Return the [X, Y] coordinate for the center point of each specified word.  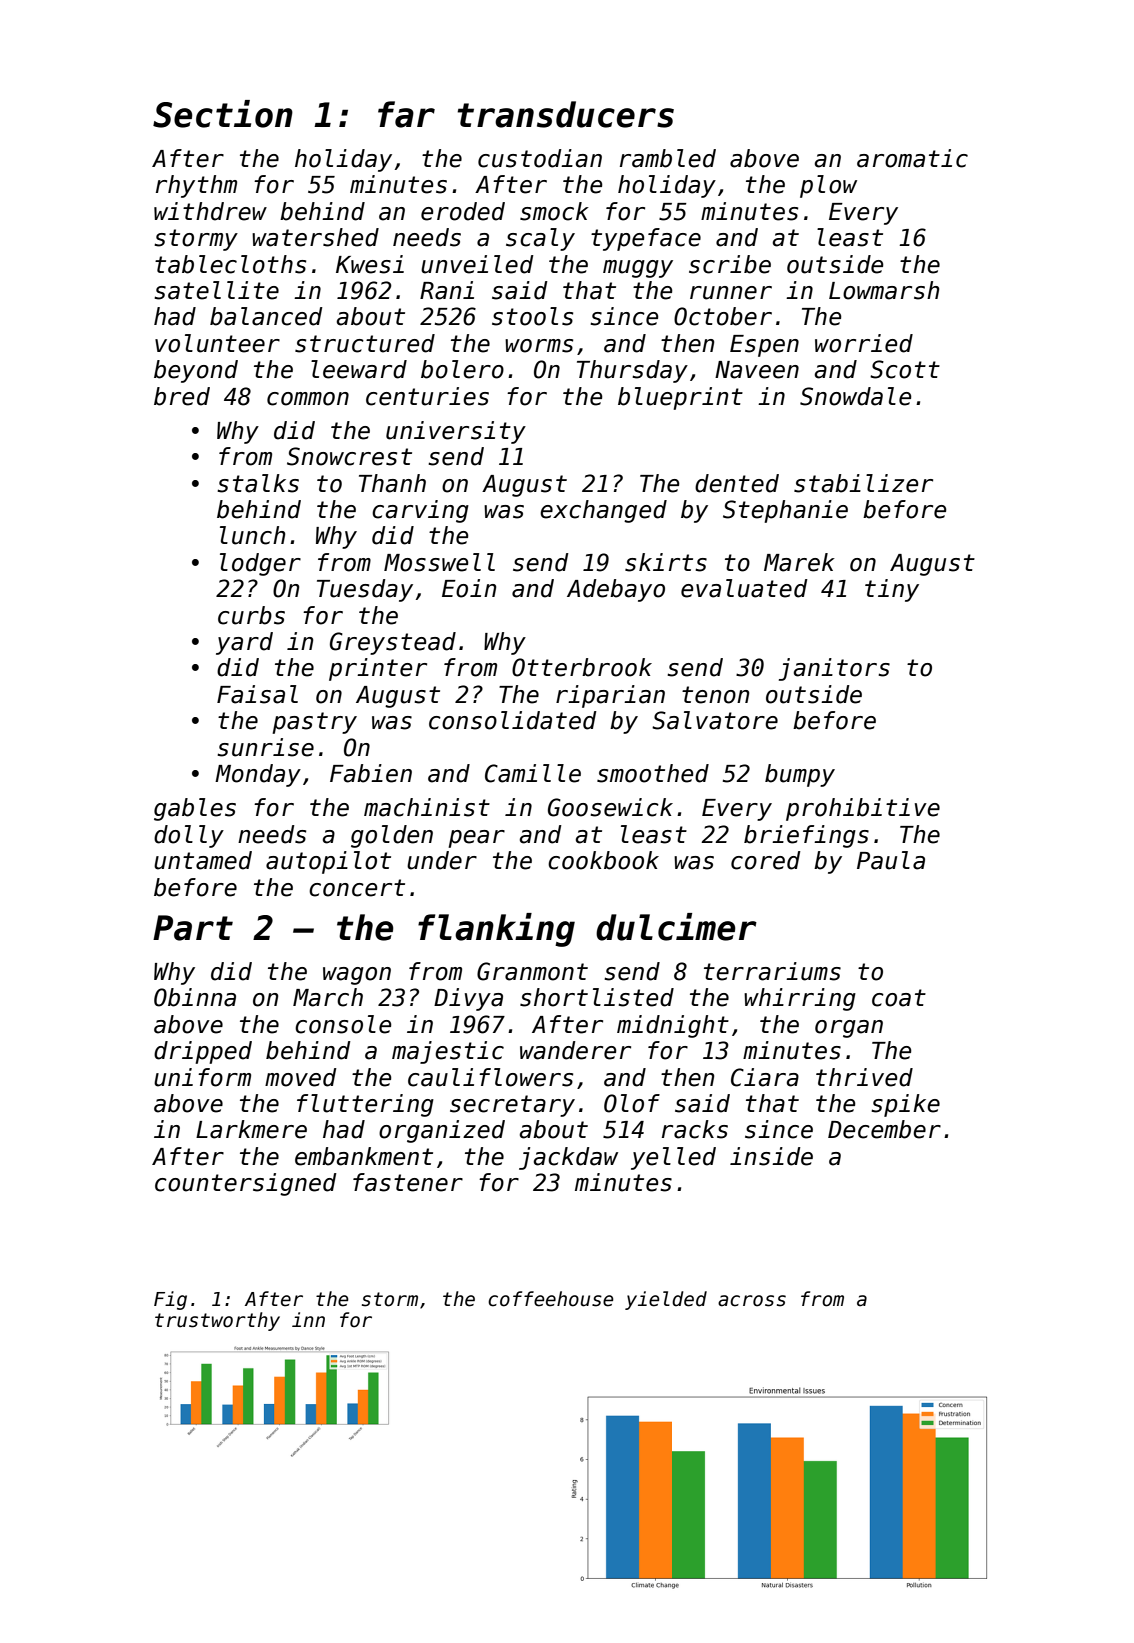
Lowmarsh [884, 290]
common [308, 399]
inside [771, 1156]
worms [539, 346]
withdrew [210, 211]
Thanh [392, 483]
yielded [666, 1300]
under [442, 860]
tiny [892, 590]
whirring [800, 999]
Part [193, 928]
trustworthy [217, 1321]
